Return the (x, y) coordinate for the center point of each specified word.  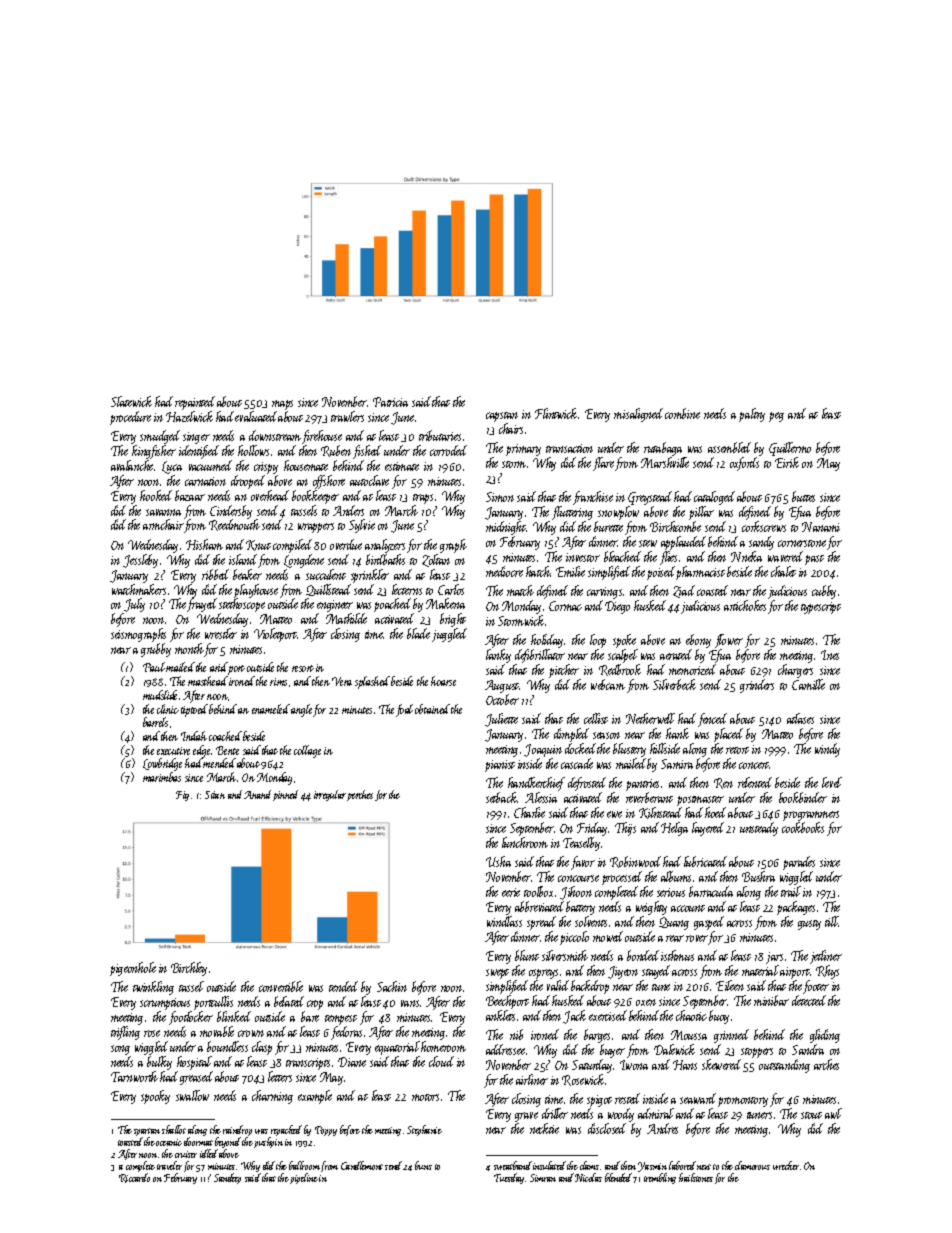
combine (682, 413)
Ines (830, 655)
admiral (656, 1113)
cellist (596, 718)
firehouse (322, 437)
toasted (130, 1141)
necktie (544, 1128)
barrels (155, 722)
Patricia (390, 402)
